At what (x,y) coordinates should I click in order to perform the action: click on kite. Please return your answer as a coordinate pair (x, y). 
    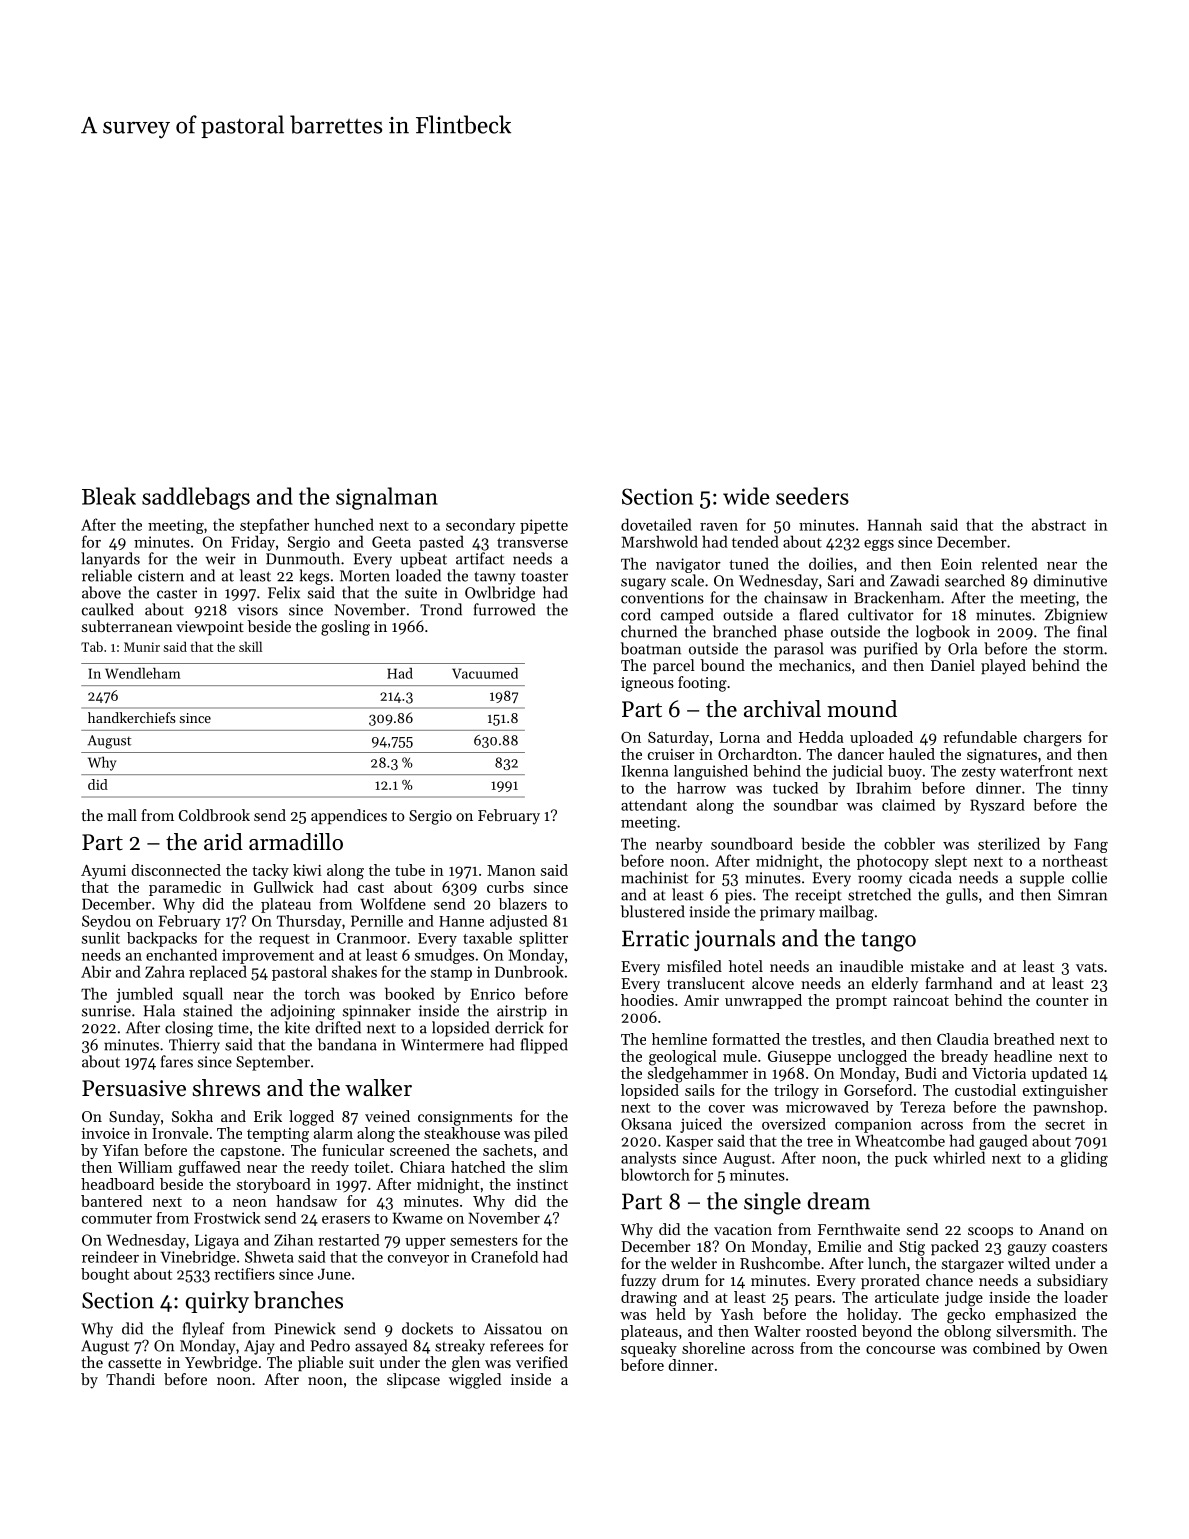
    Looking at the image, I should click on (297, 1027).
